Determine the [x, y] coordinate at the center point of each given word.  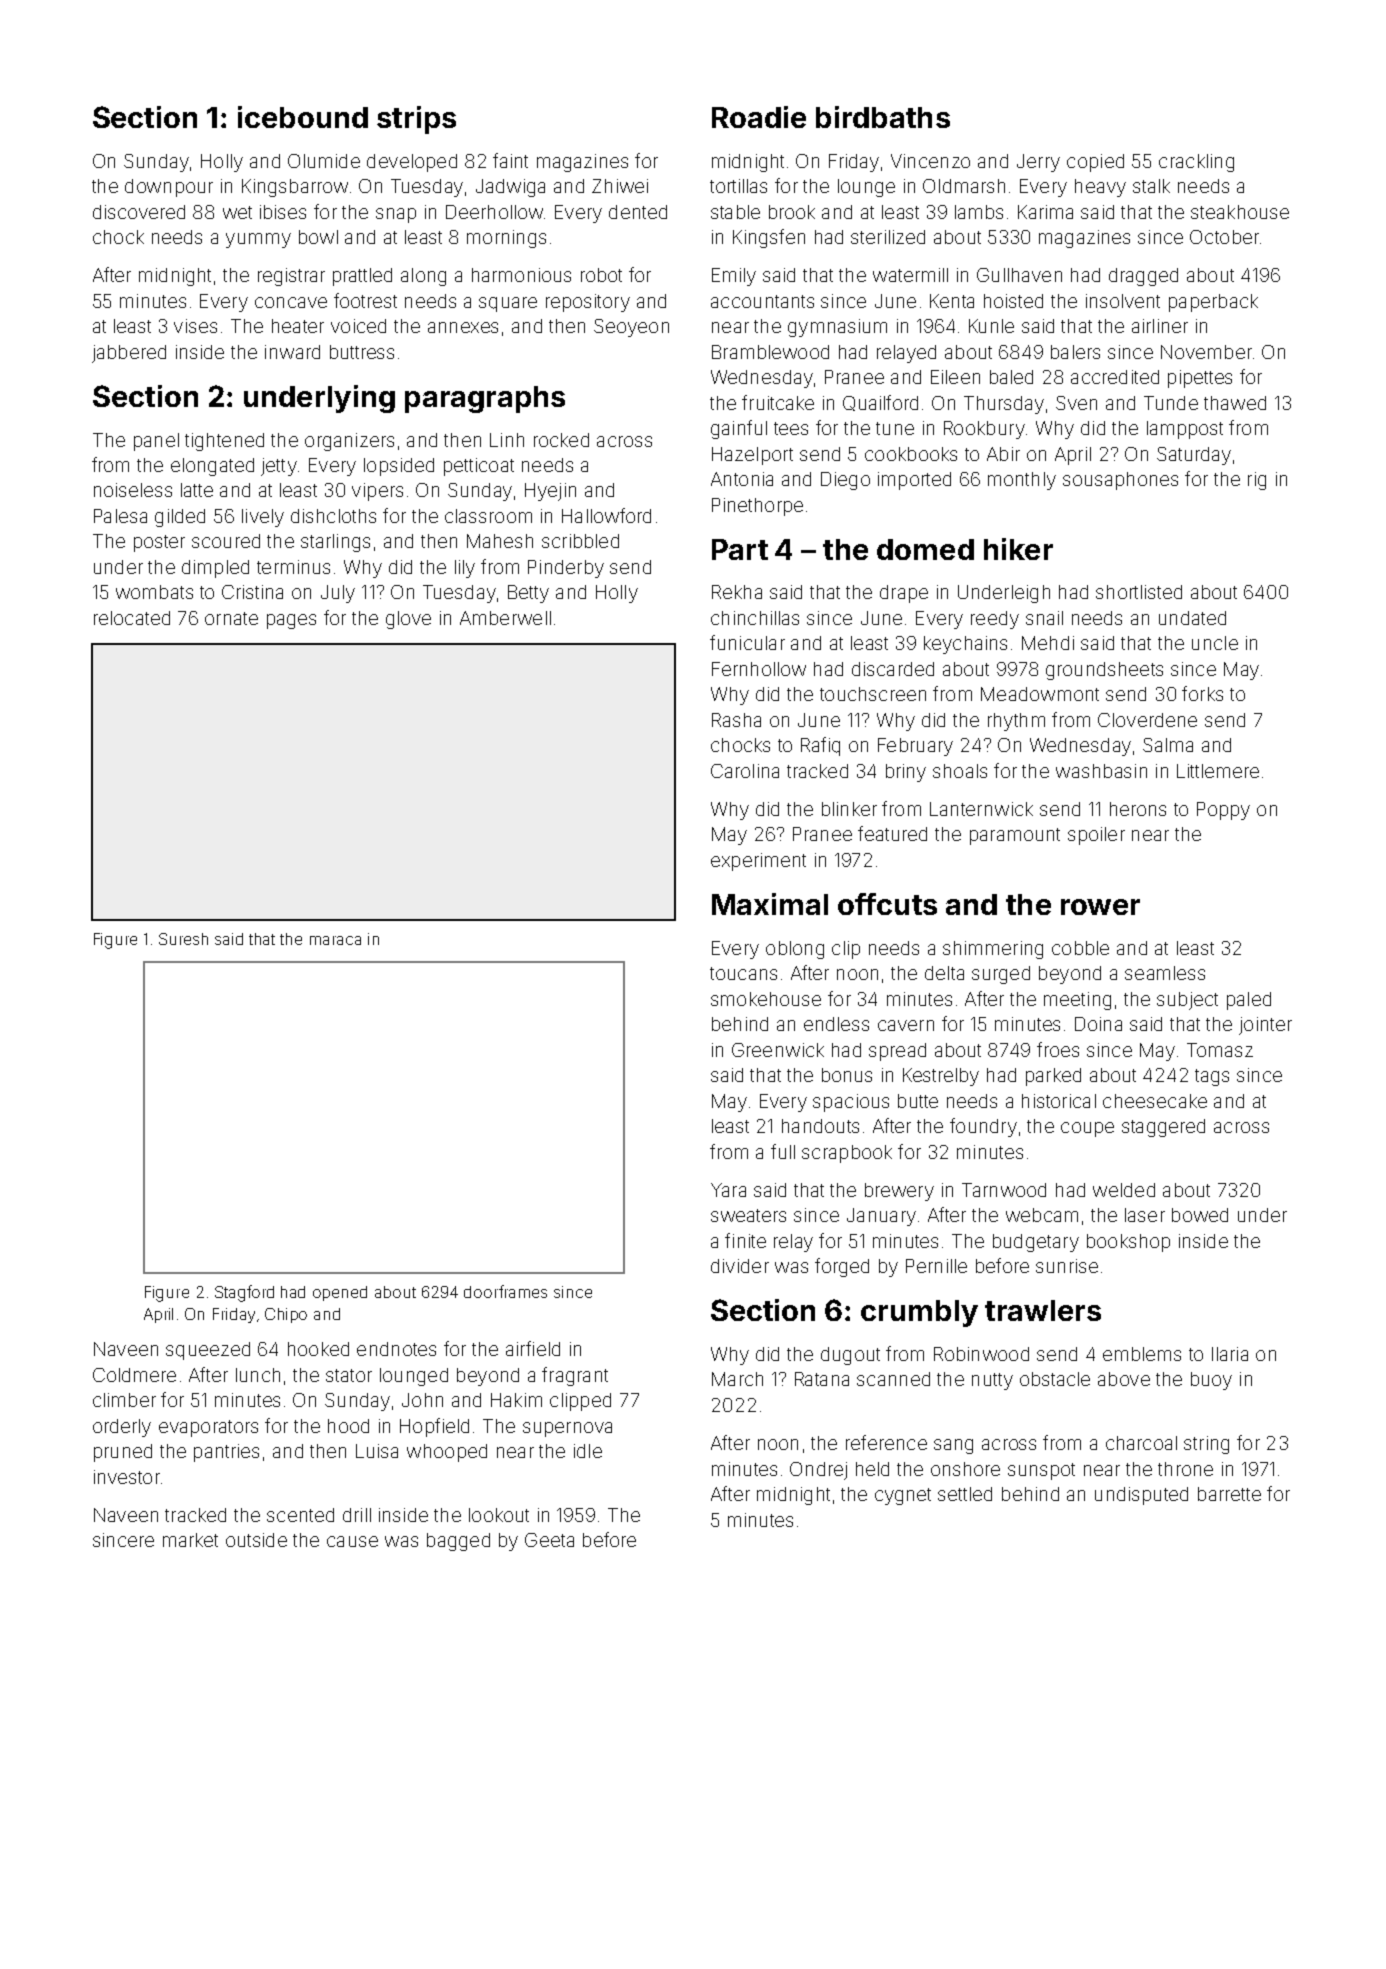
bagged [458, 1542]
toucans [743, 973]
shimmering [993, 950]
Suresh [183, 939]
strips [416, 120]
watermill [910, 275]
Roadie [759, 117]
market [190, 1540]
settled [965, 1494]
